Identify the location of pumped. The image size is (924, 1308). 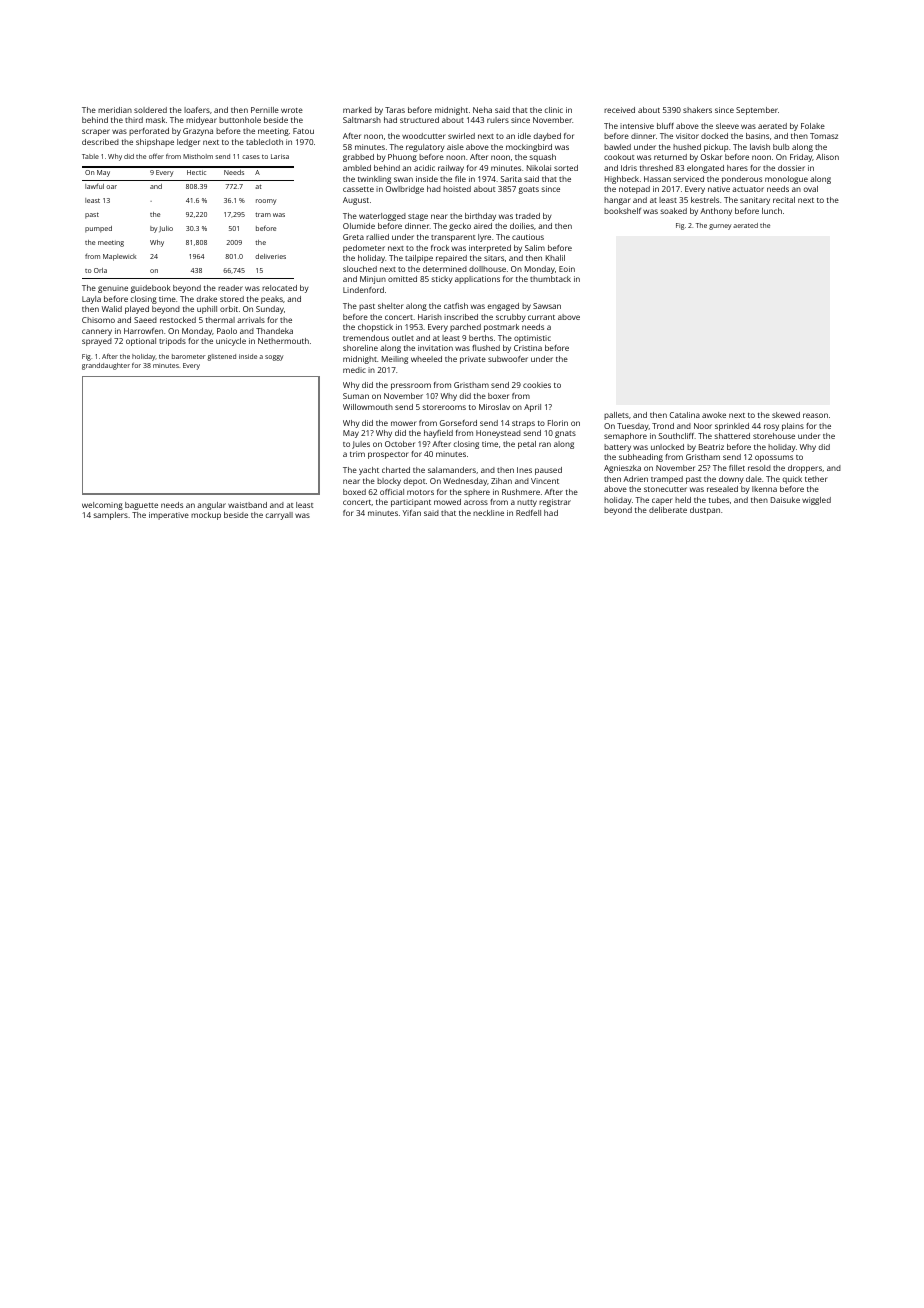
(98, 229).
